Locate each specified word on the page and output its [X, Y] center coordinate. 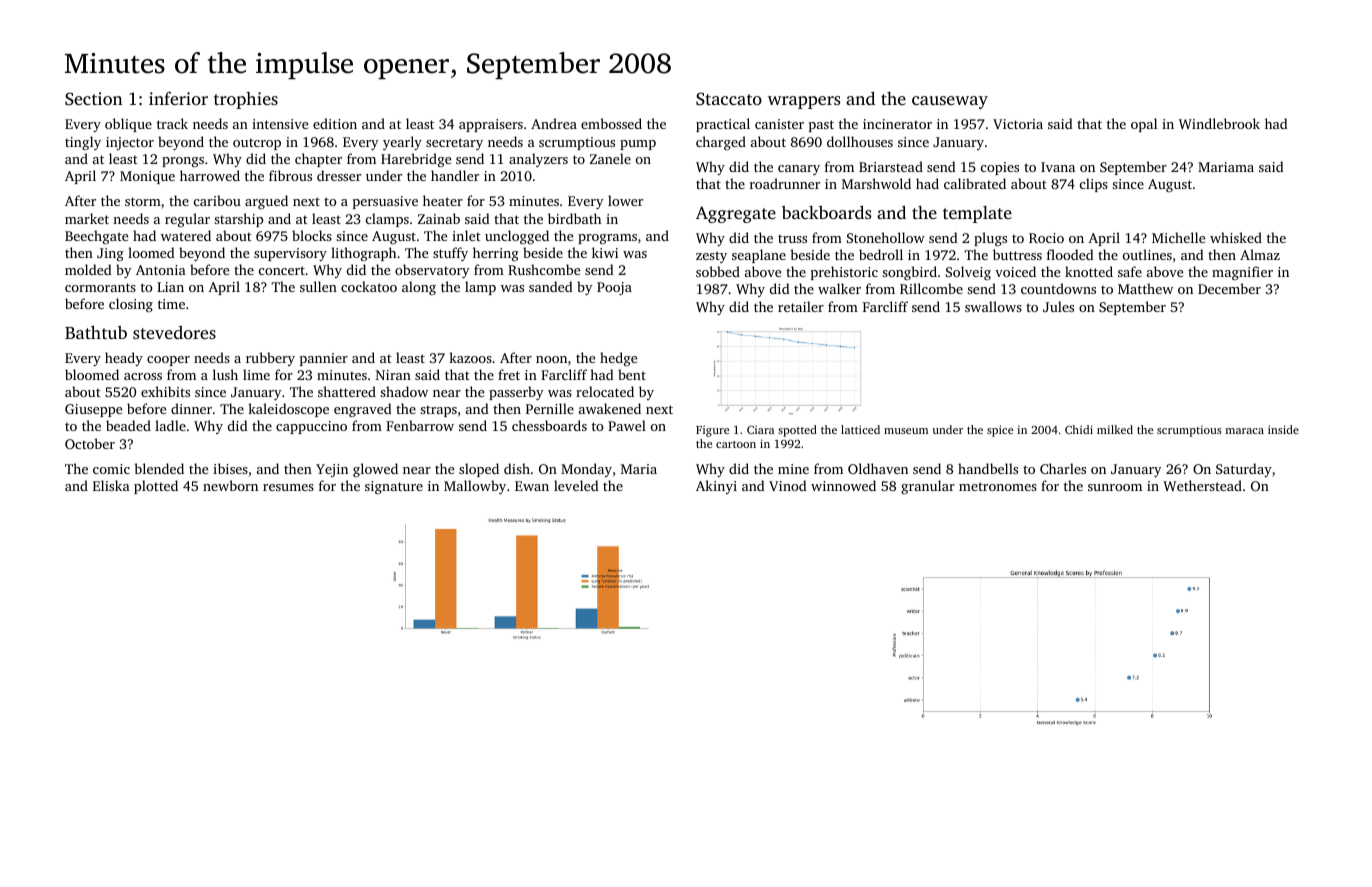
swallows [993, 306]
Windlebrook [1219, 123]
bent [632, 374]
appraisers [491, 125]
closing [131, 305]
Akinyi [716, 487]
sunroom [1115, 487]
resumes [288, 487]
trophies [246, 100]
